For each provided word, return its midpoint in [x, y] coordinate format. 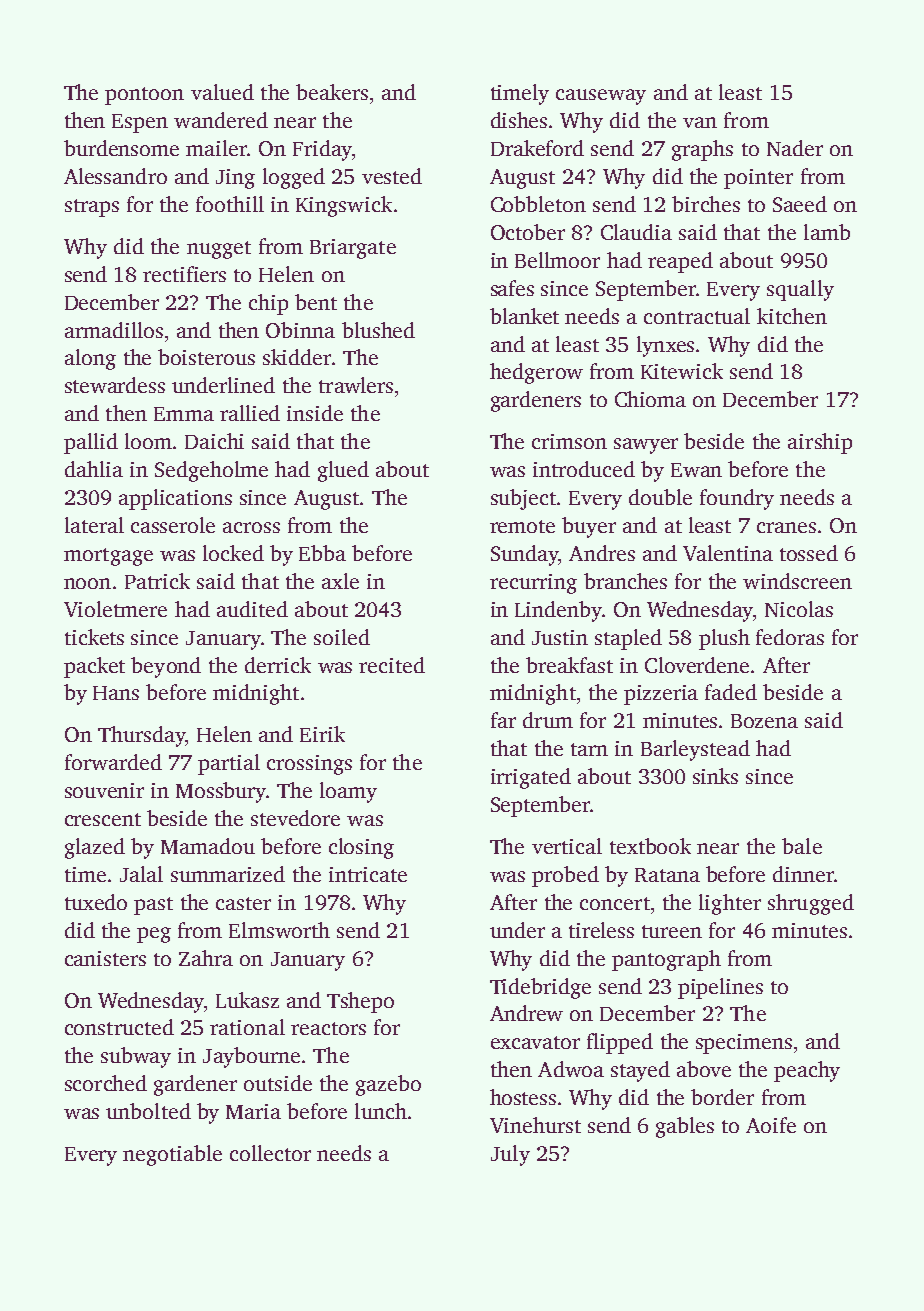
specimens [744, 1044]
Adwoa [571, 1069]
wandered [221, 120]
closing [361, 848]
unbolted [148, 1111]
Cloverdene [697, 665]
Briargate [353, 249]
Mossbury [221, 792]
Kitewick [682, 371]
